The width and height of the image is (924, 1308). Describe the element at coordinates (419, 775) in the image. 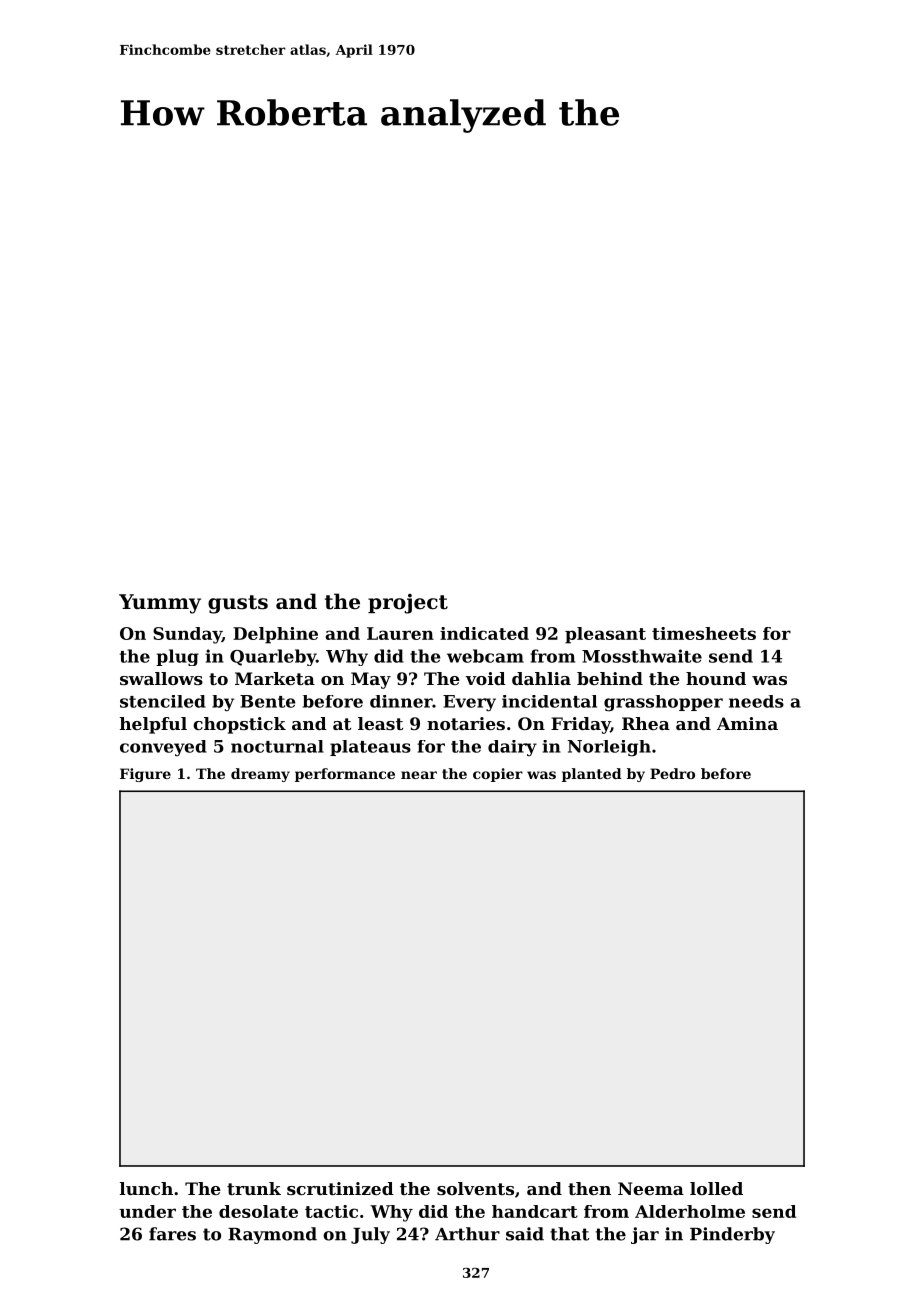

I see `near` at that location.
